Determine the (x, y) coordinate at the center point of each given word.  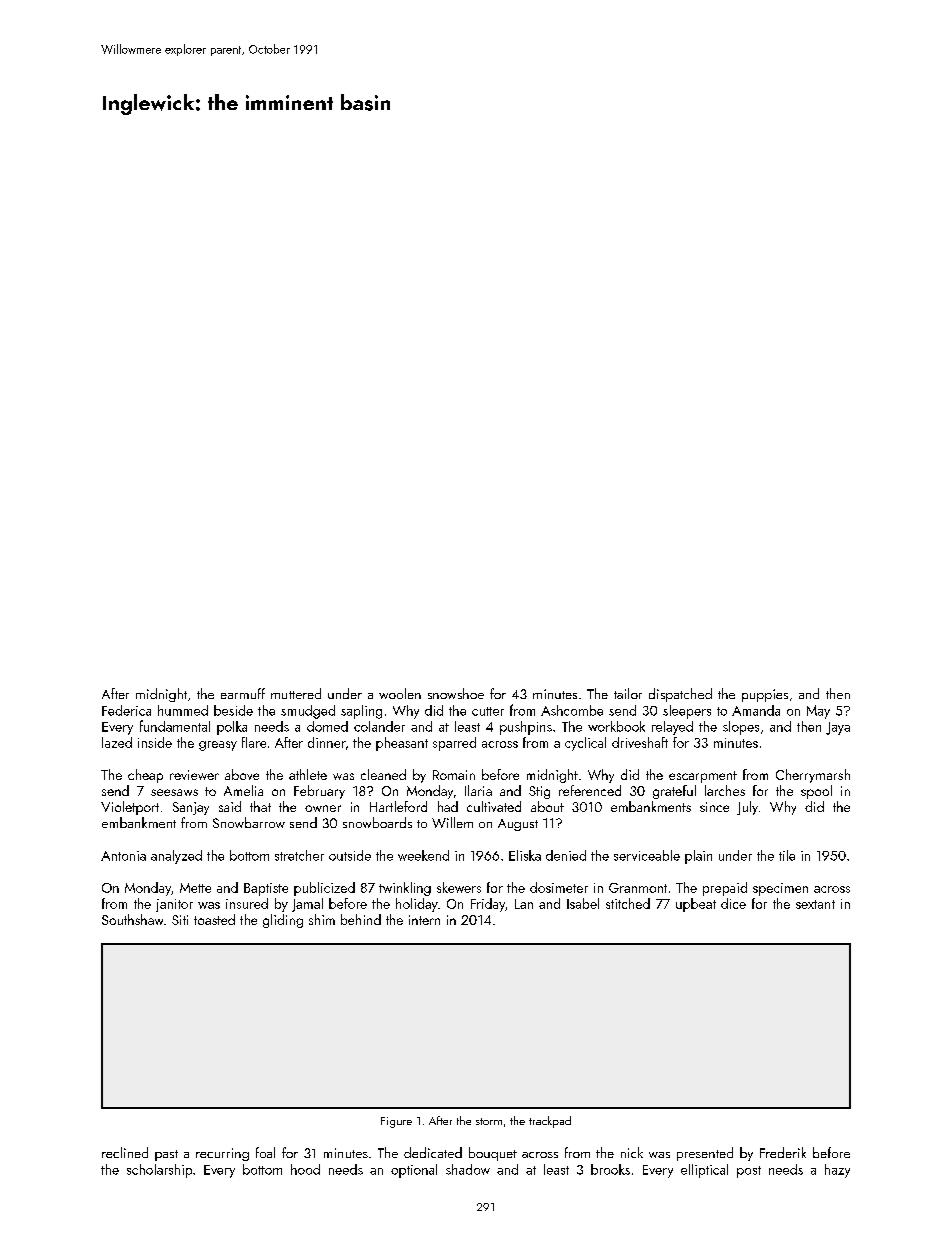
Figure (396, 1122)
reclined (125, 1152)
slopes (741, 728)
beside (233, 710)
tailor (628, 693)
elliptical (704, 1171)
